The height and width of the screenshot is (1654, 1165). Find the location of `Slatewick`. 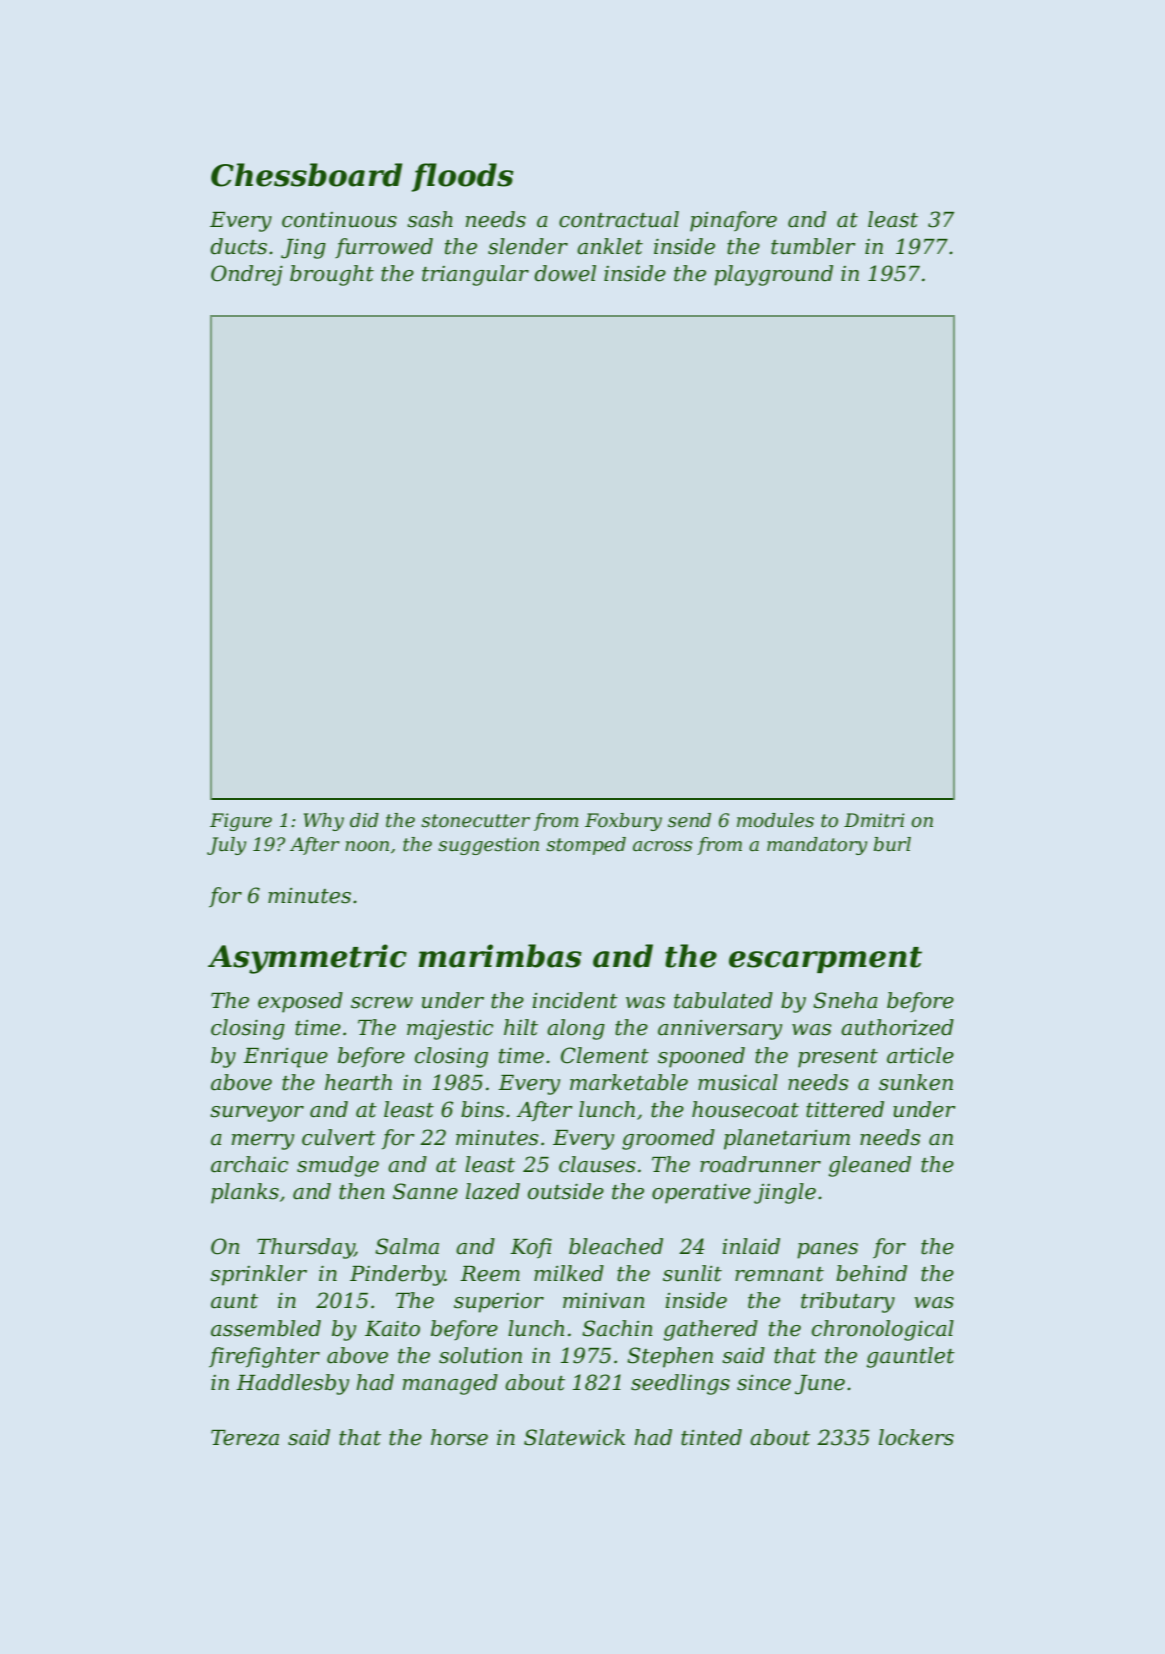

Slatewick is located at coordinates (574, 1437).
